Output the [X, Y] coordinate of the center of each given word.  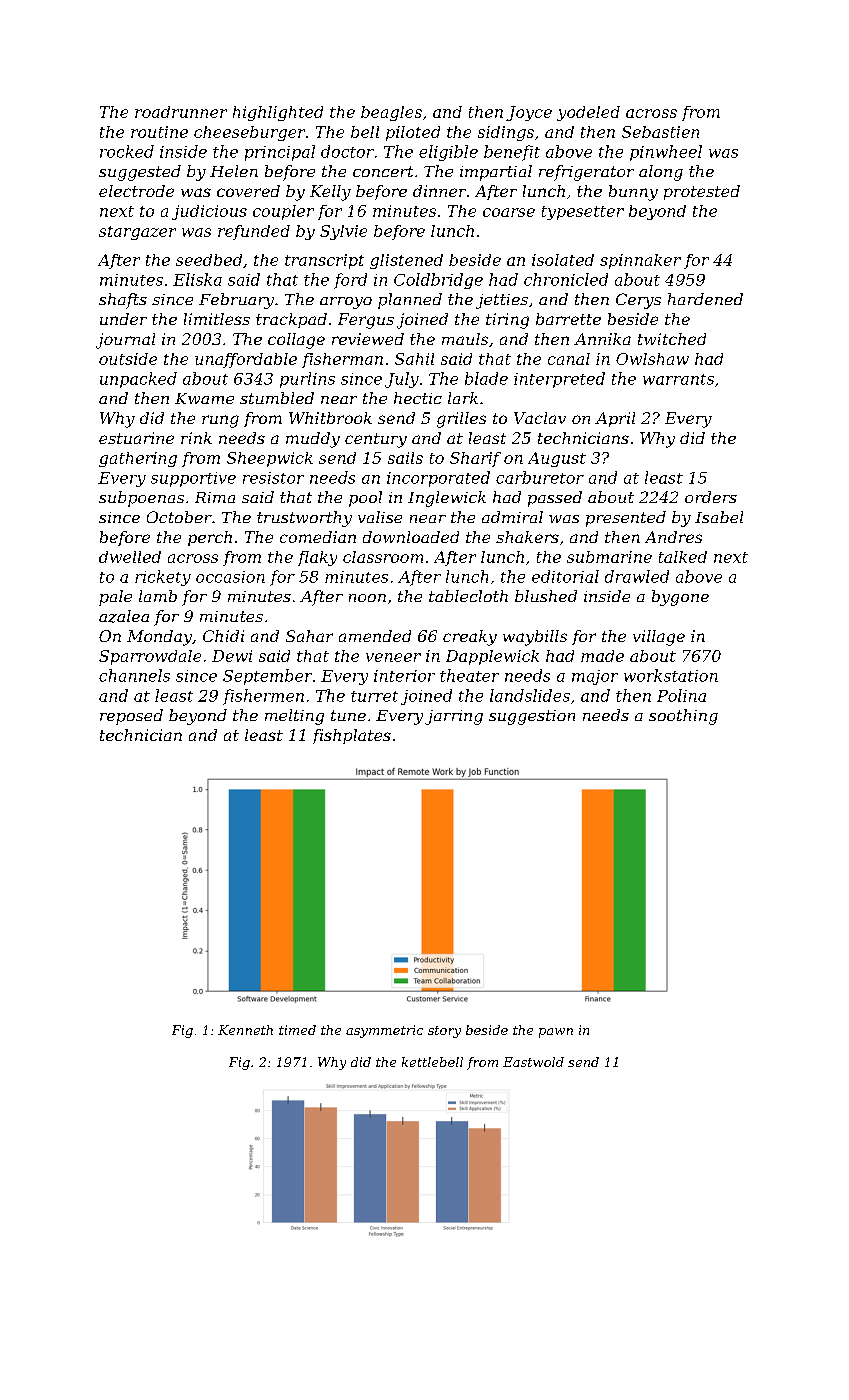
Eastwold [533, 1062]
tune [348, 715]
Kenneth [245, 1030]
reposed [131, 717]
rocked [127, 151]
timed [297, 1030]
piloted [413, 133]
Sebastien [660, 132]
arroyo [346, 303]
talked [683, 557]
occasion [230, 577]
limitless [217, 319]
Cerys [638, 301]
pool [365, 499]
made [602, 656]
